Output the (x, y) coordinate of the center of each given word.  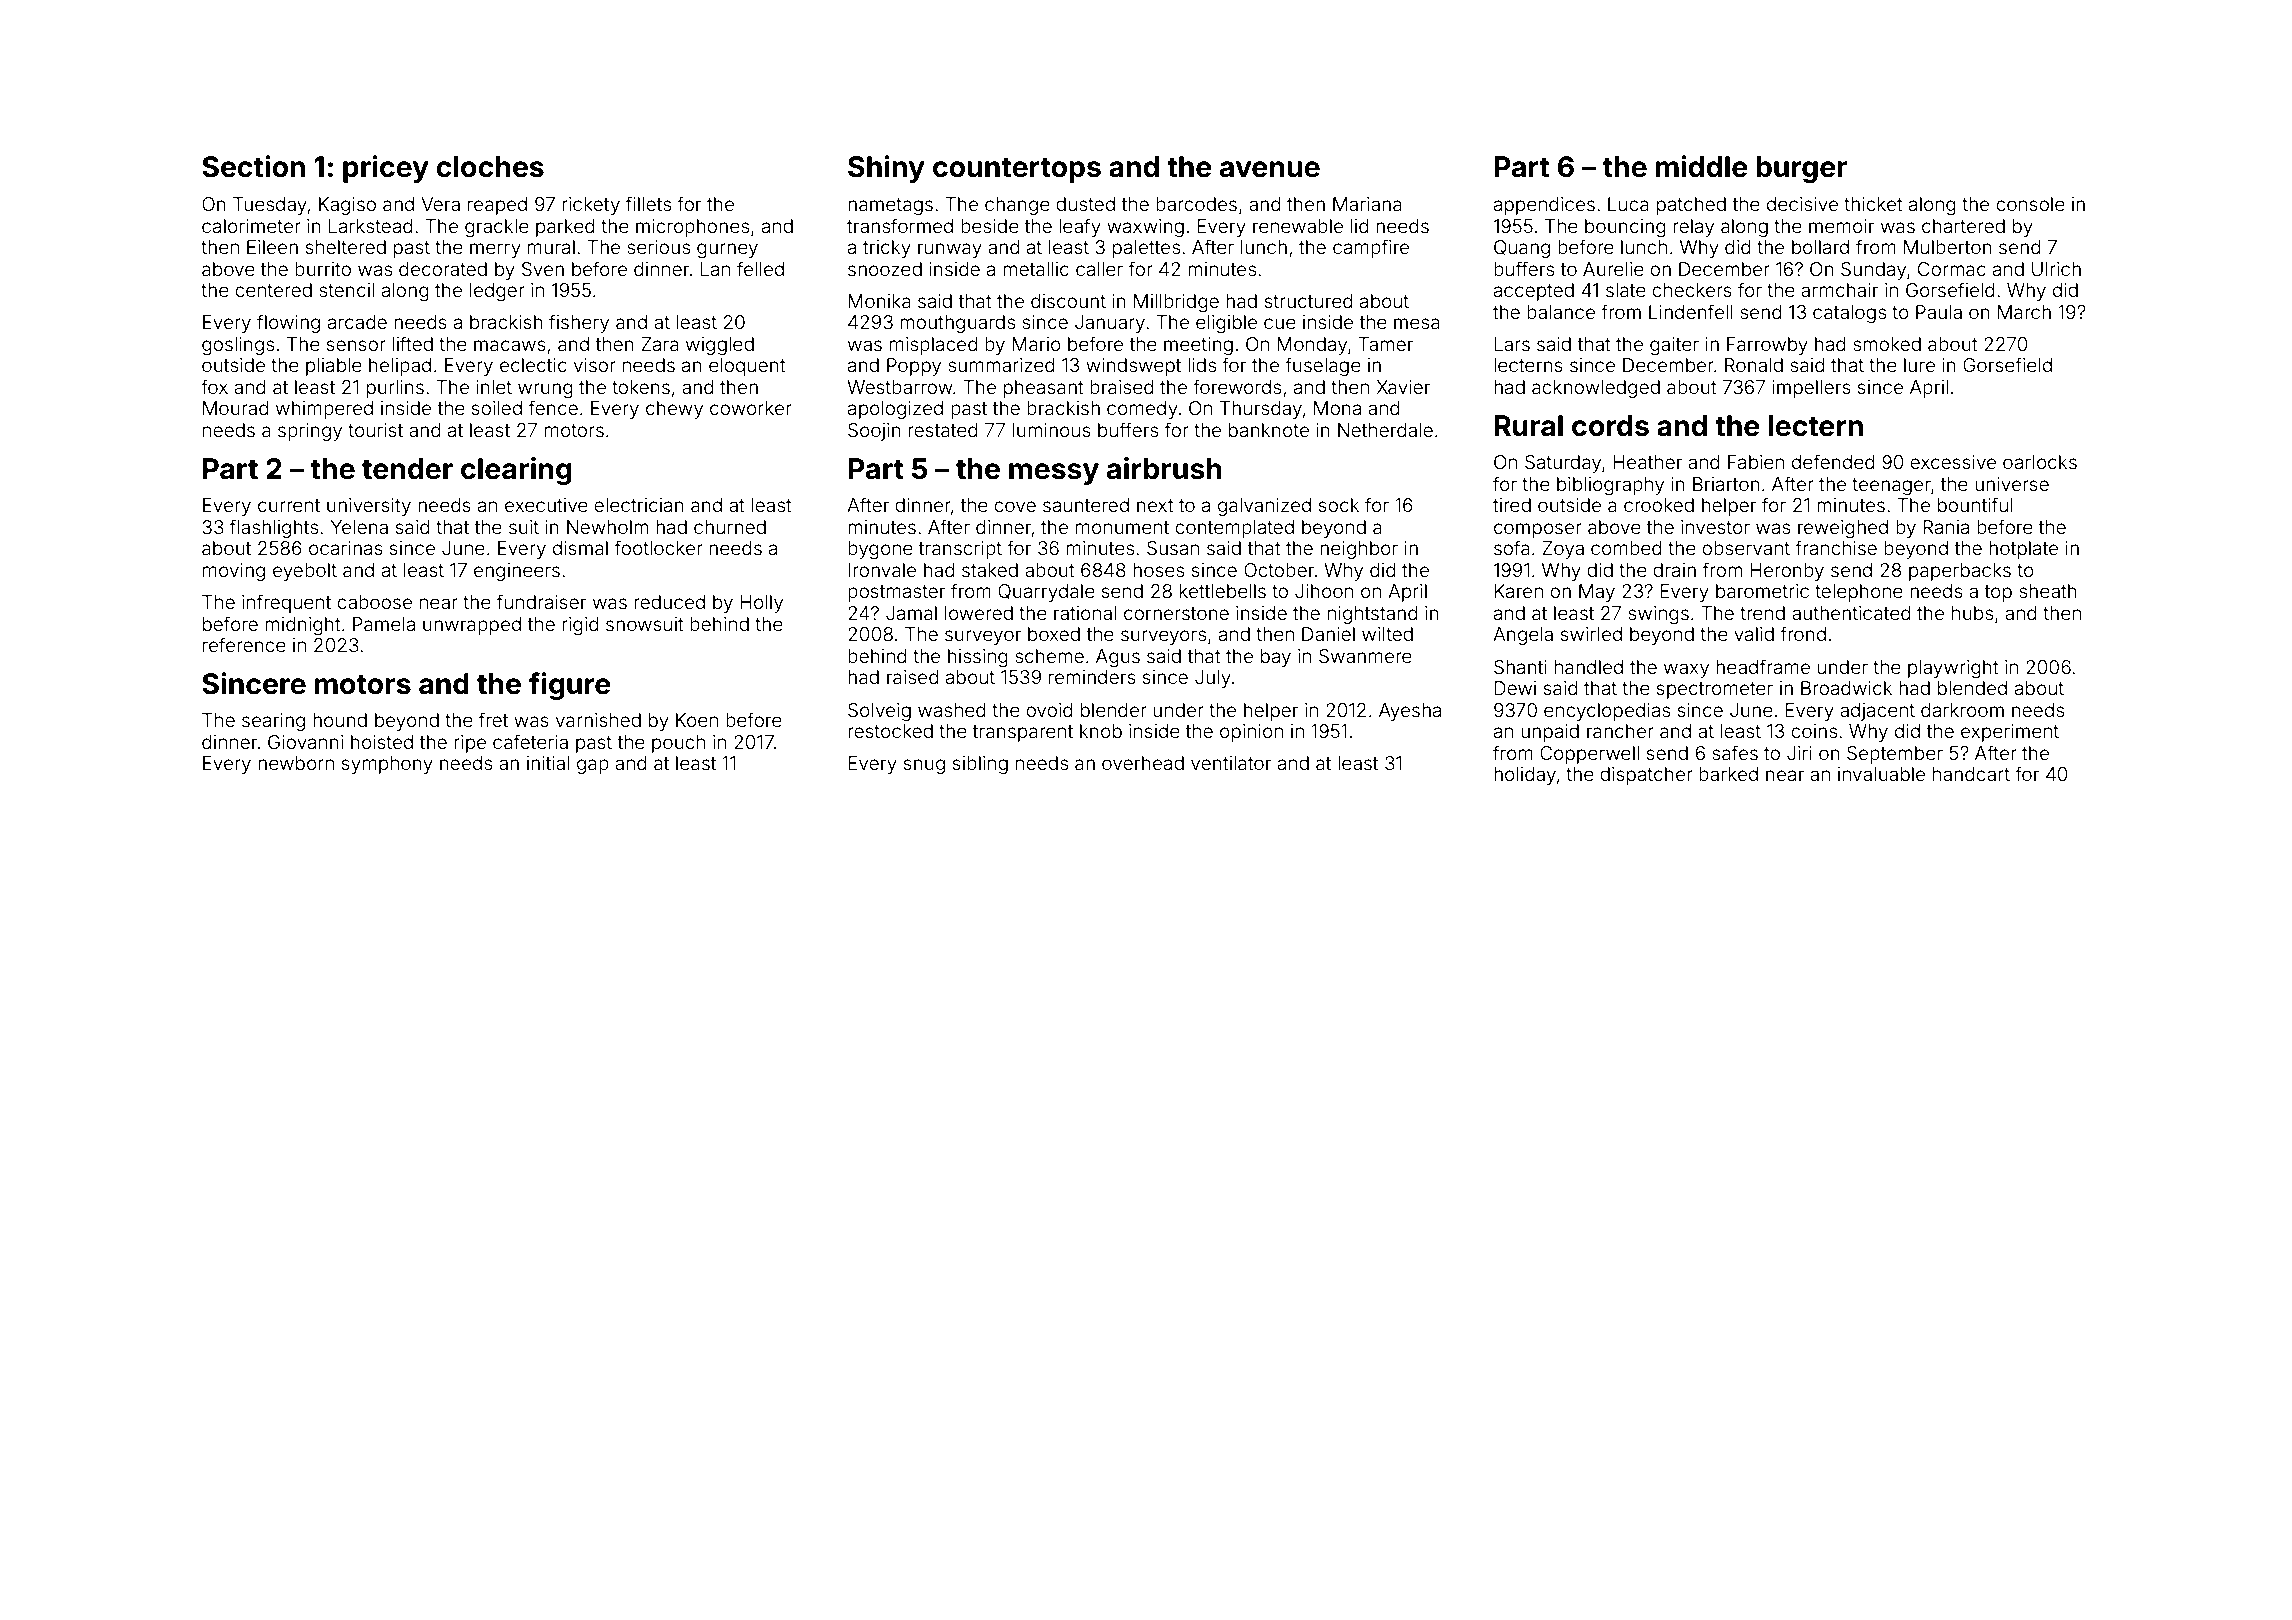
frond (1803, 633)
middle (1702, 166)
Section (253, 166)
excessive (1953, 462)
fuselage (1323, 366)
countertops (1017, 170)
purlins (395, 389)
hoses (1158, 570)
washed (952, 710)
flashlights (274, 528)
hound (340, 720)
